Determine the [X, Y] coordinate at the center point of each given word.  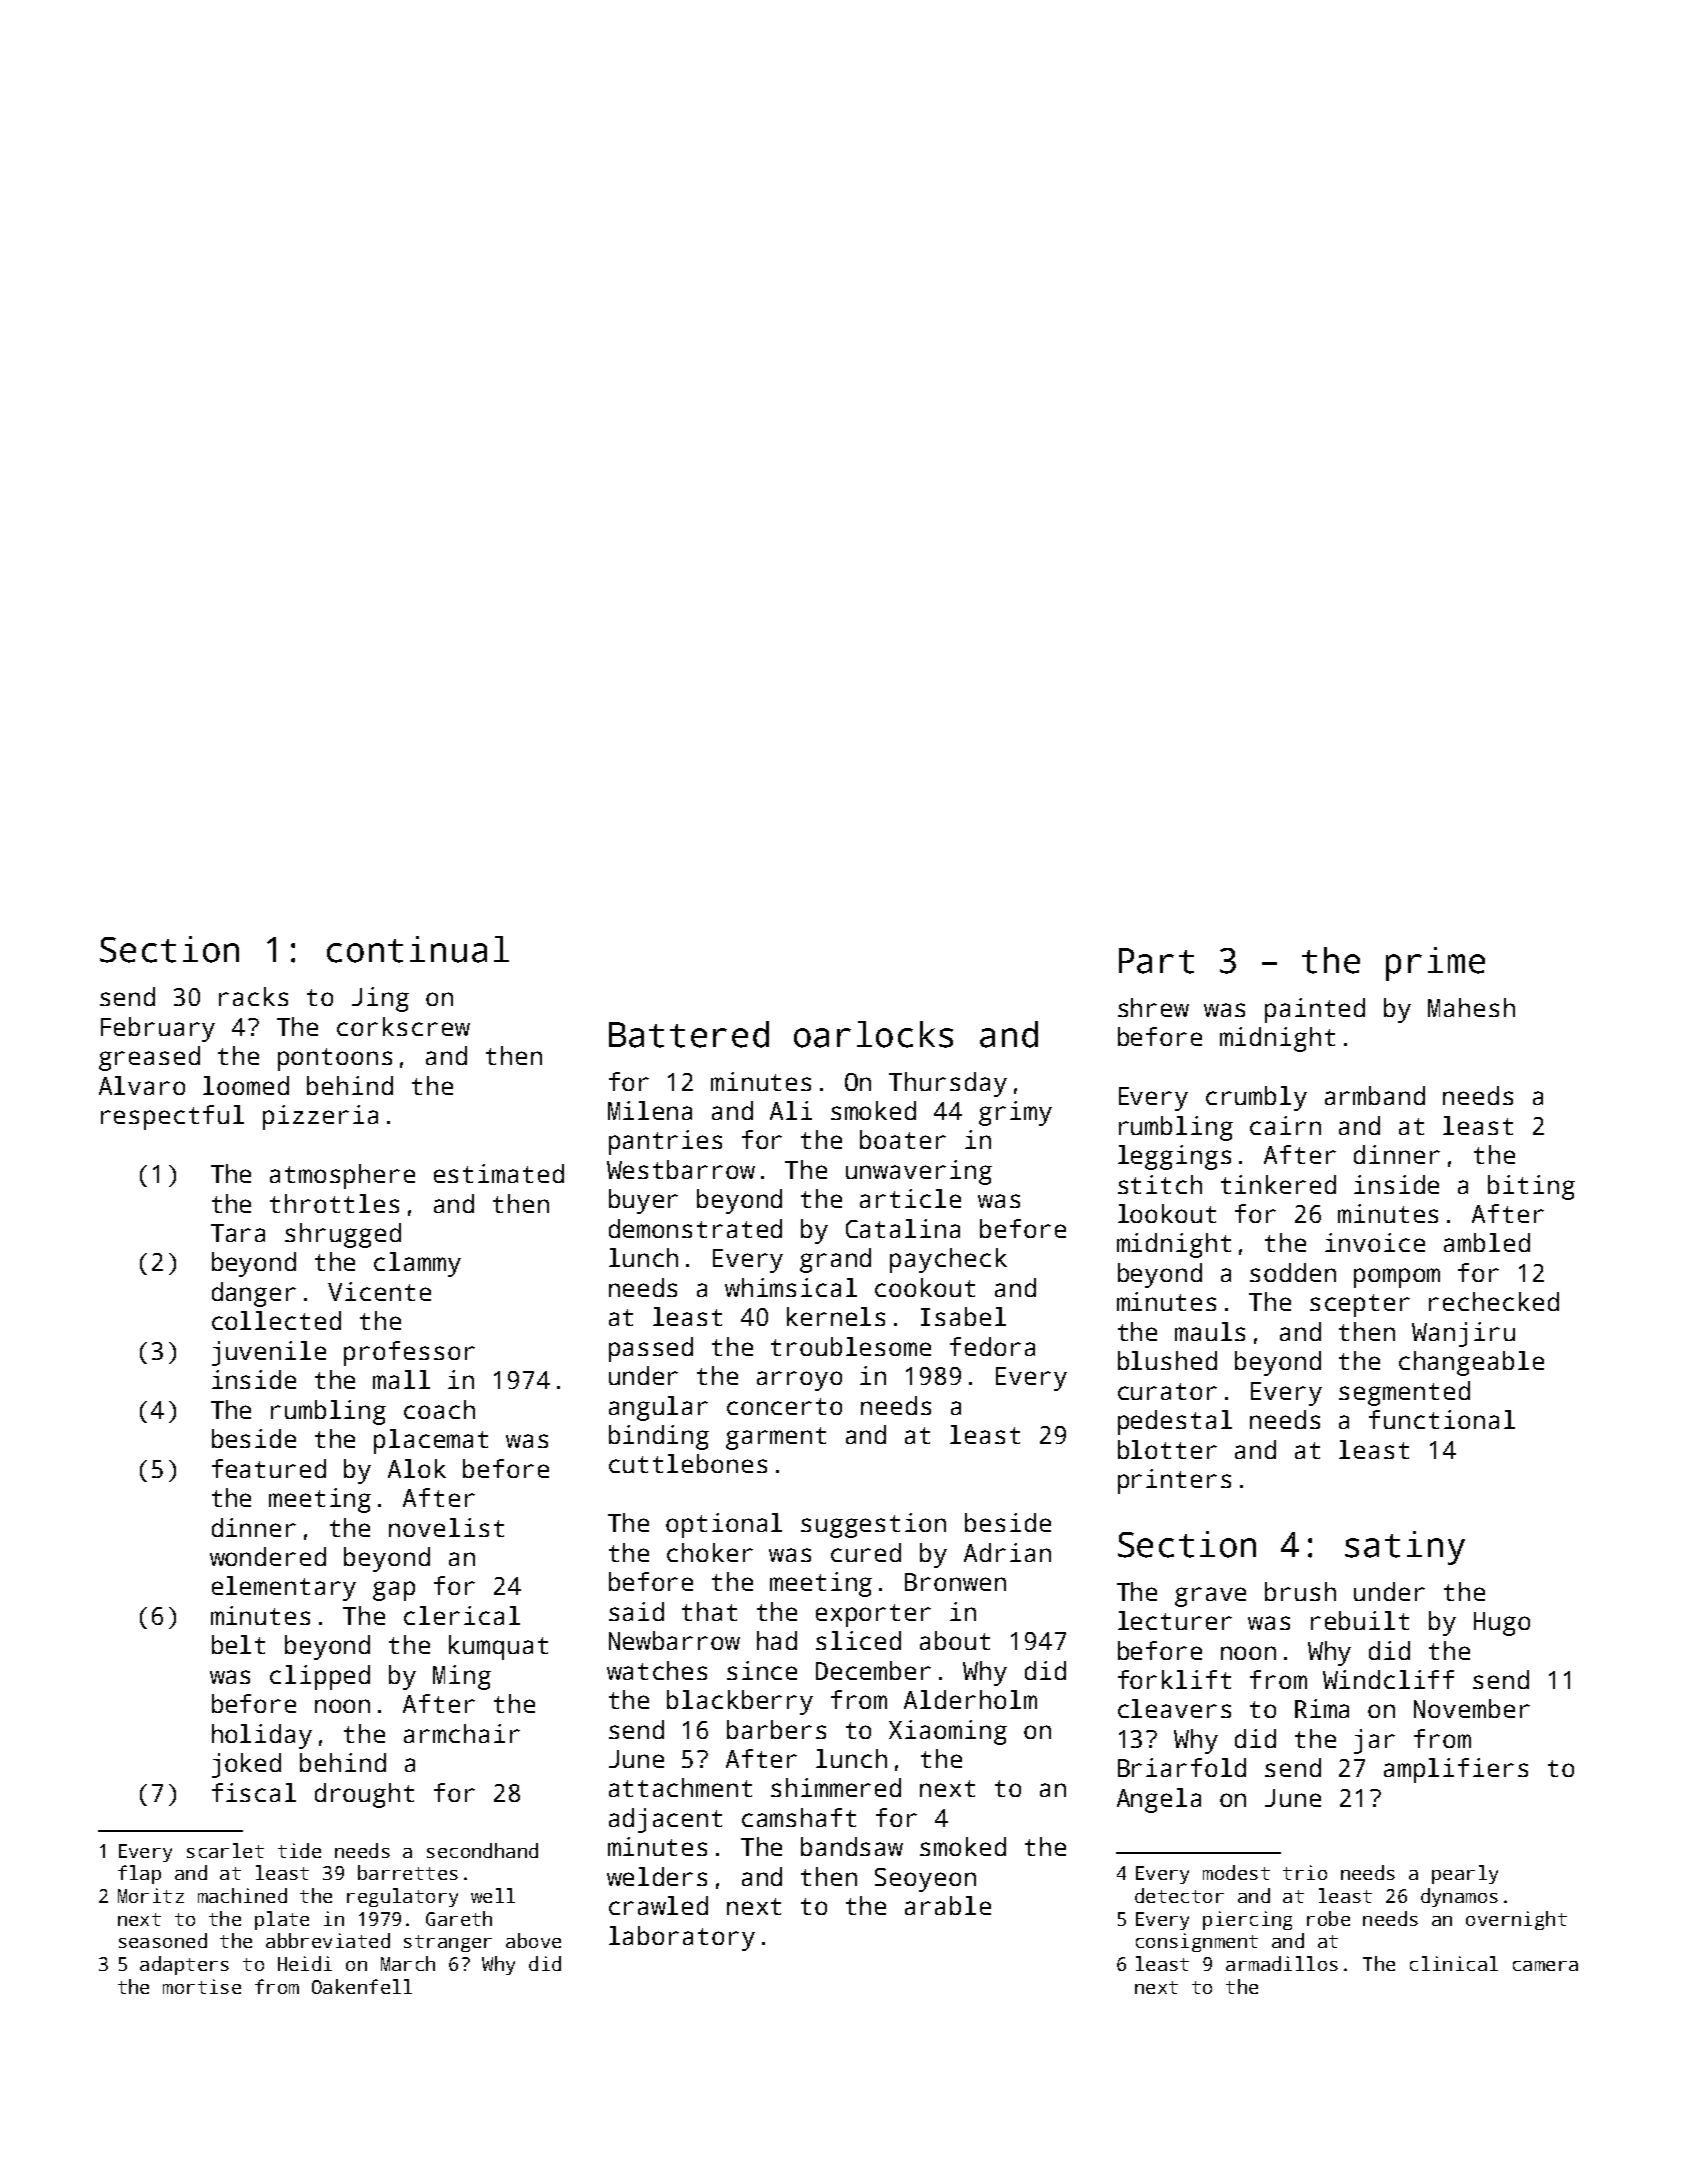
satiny [1405, 1548]
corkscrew [403, 1026]
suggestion [873, 1525]
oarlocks [873, 1034]
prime [1435, 964]
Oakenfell [362, 1986]
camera [1545, 1966]
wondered [268, 1556]
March [408, 1963]
